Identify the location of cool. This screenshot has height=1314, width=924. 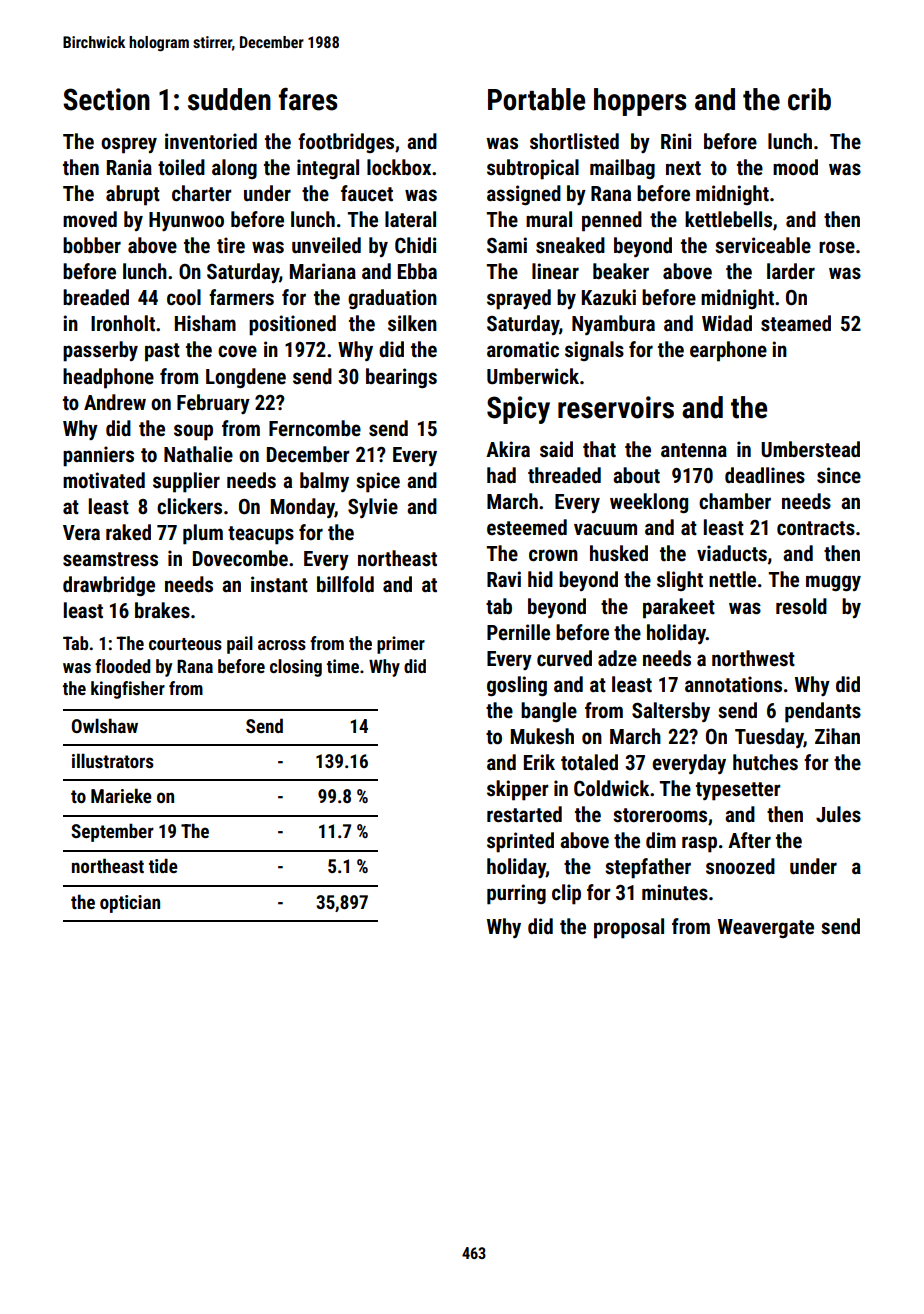
(184, 297).
